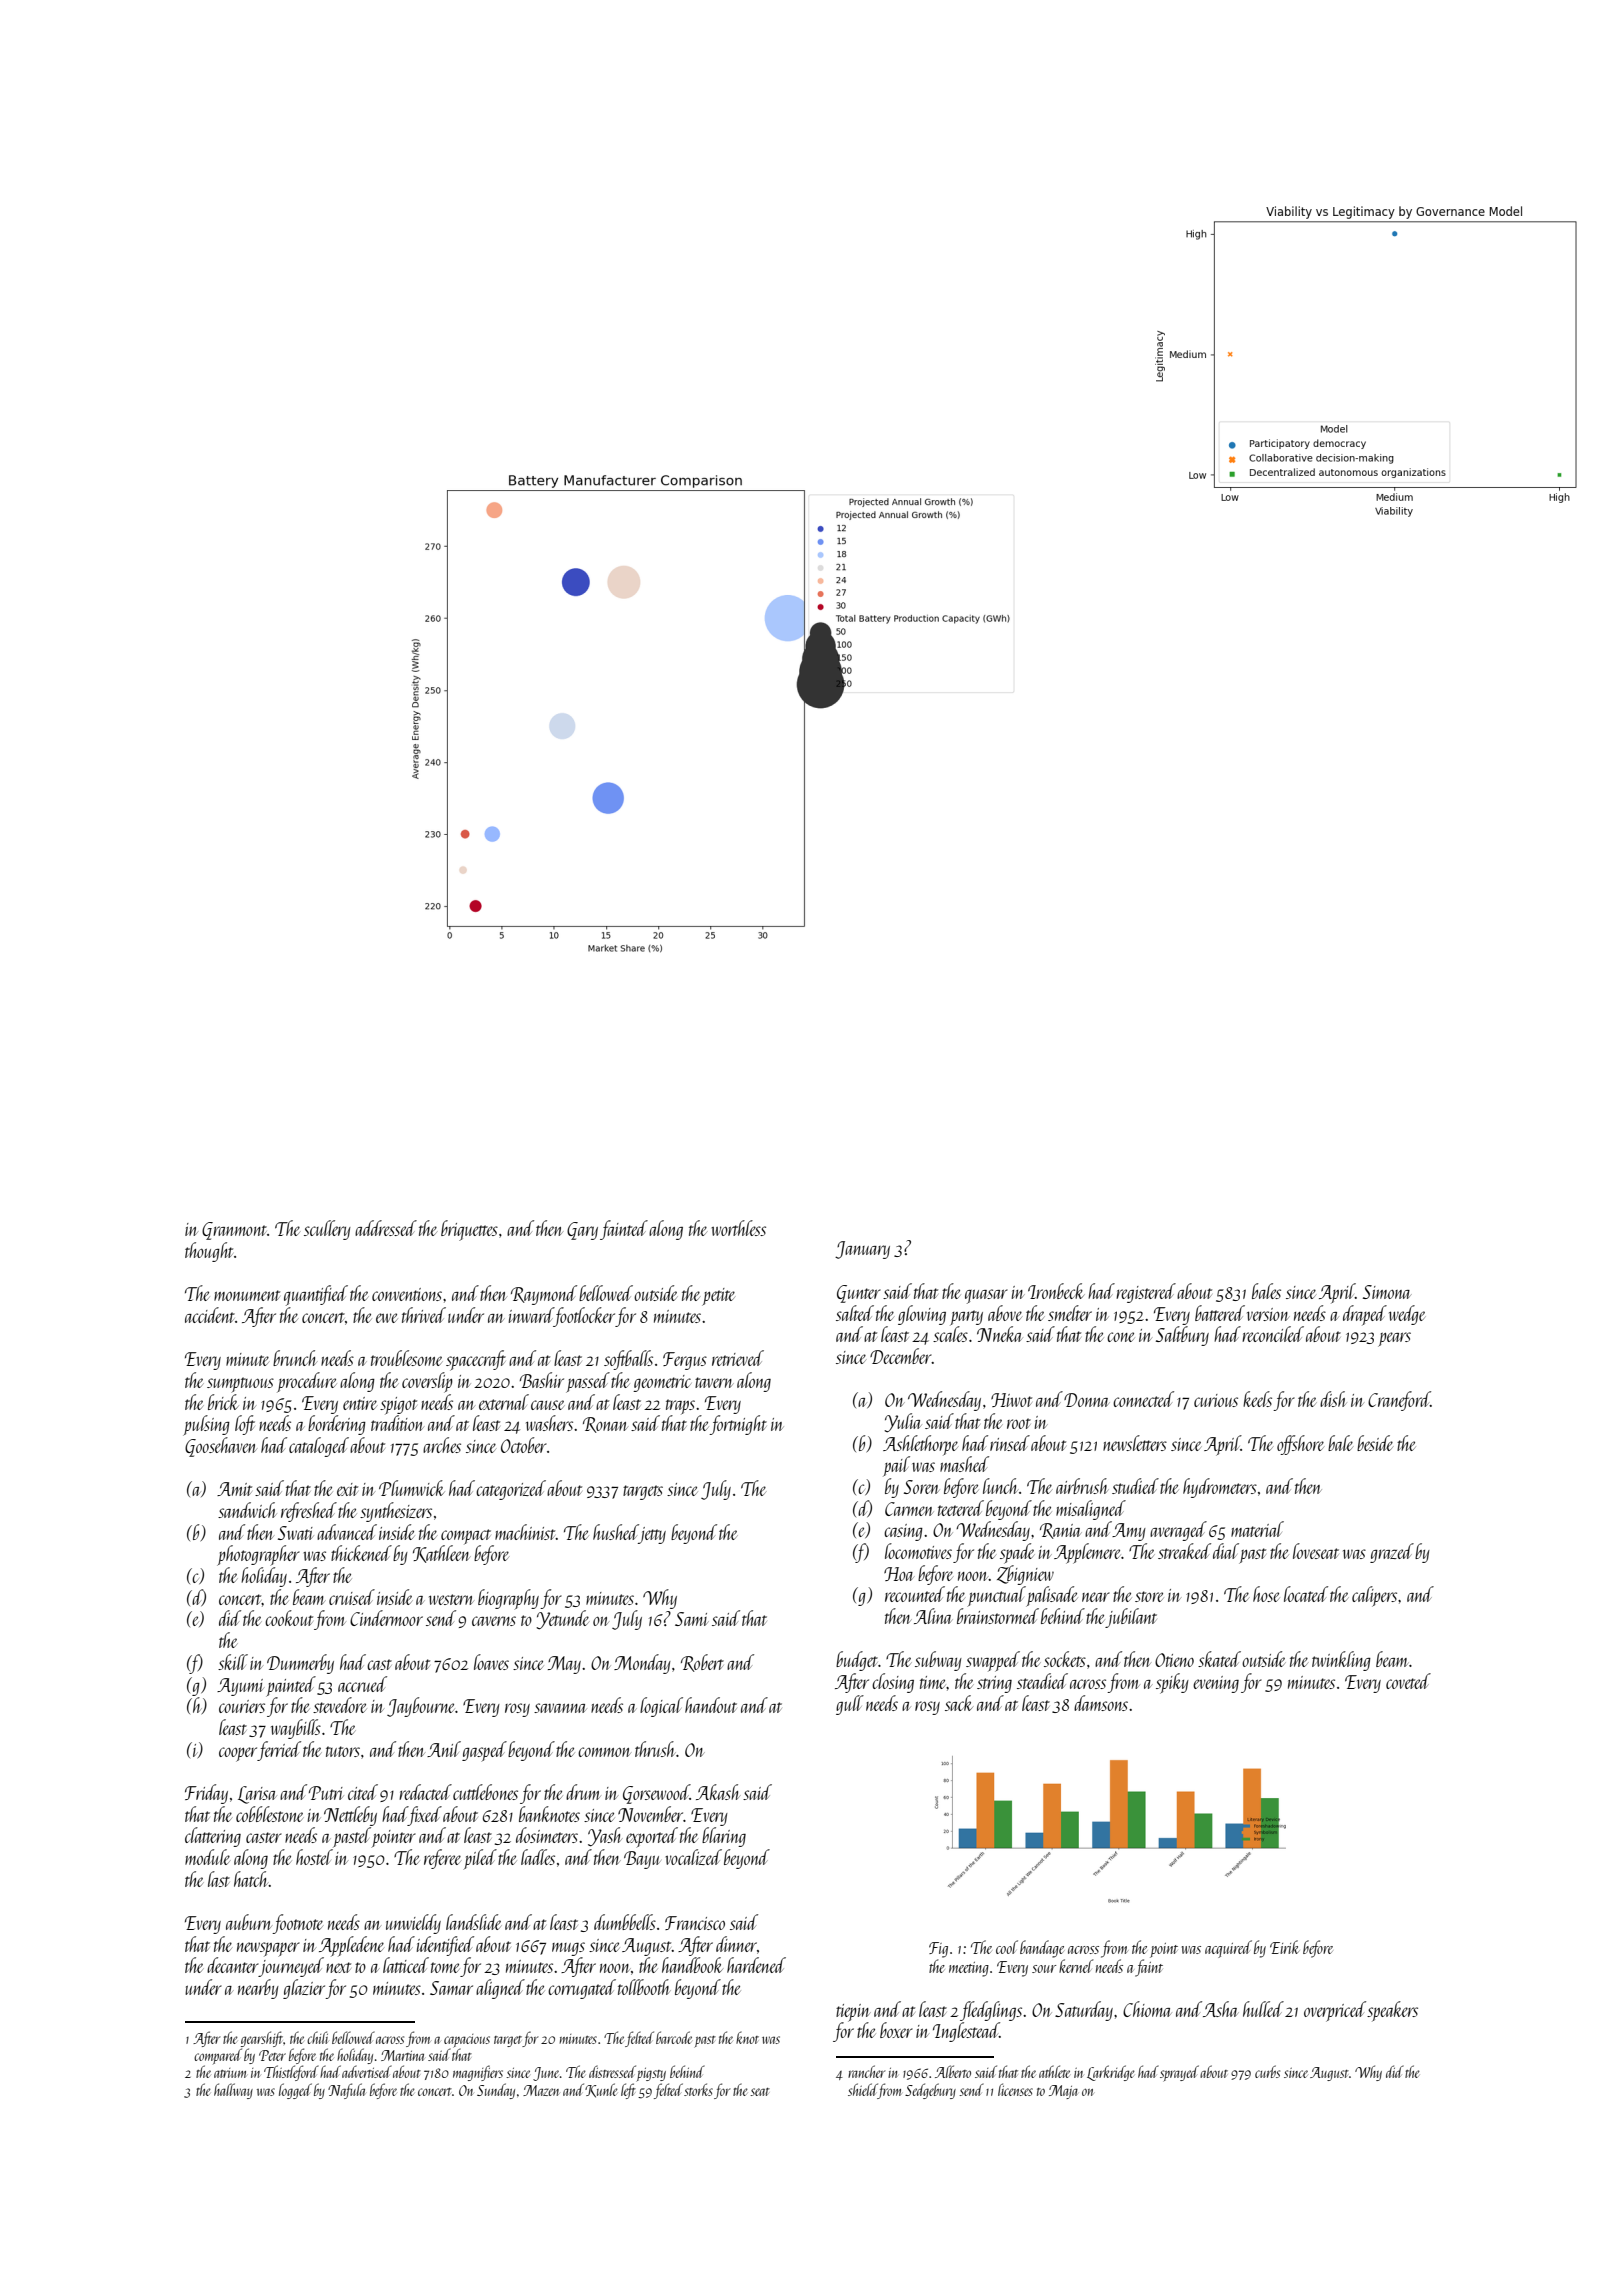  Describe the element at coordinates (1063, 2092) in the image. I see `Maja` at that location.
